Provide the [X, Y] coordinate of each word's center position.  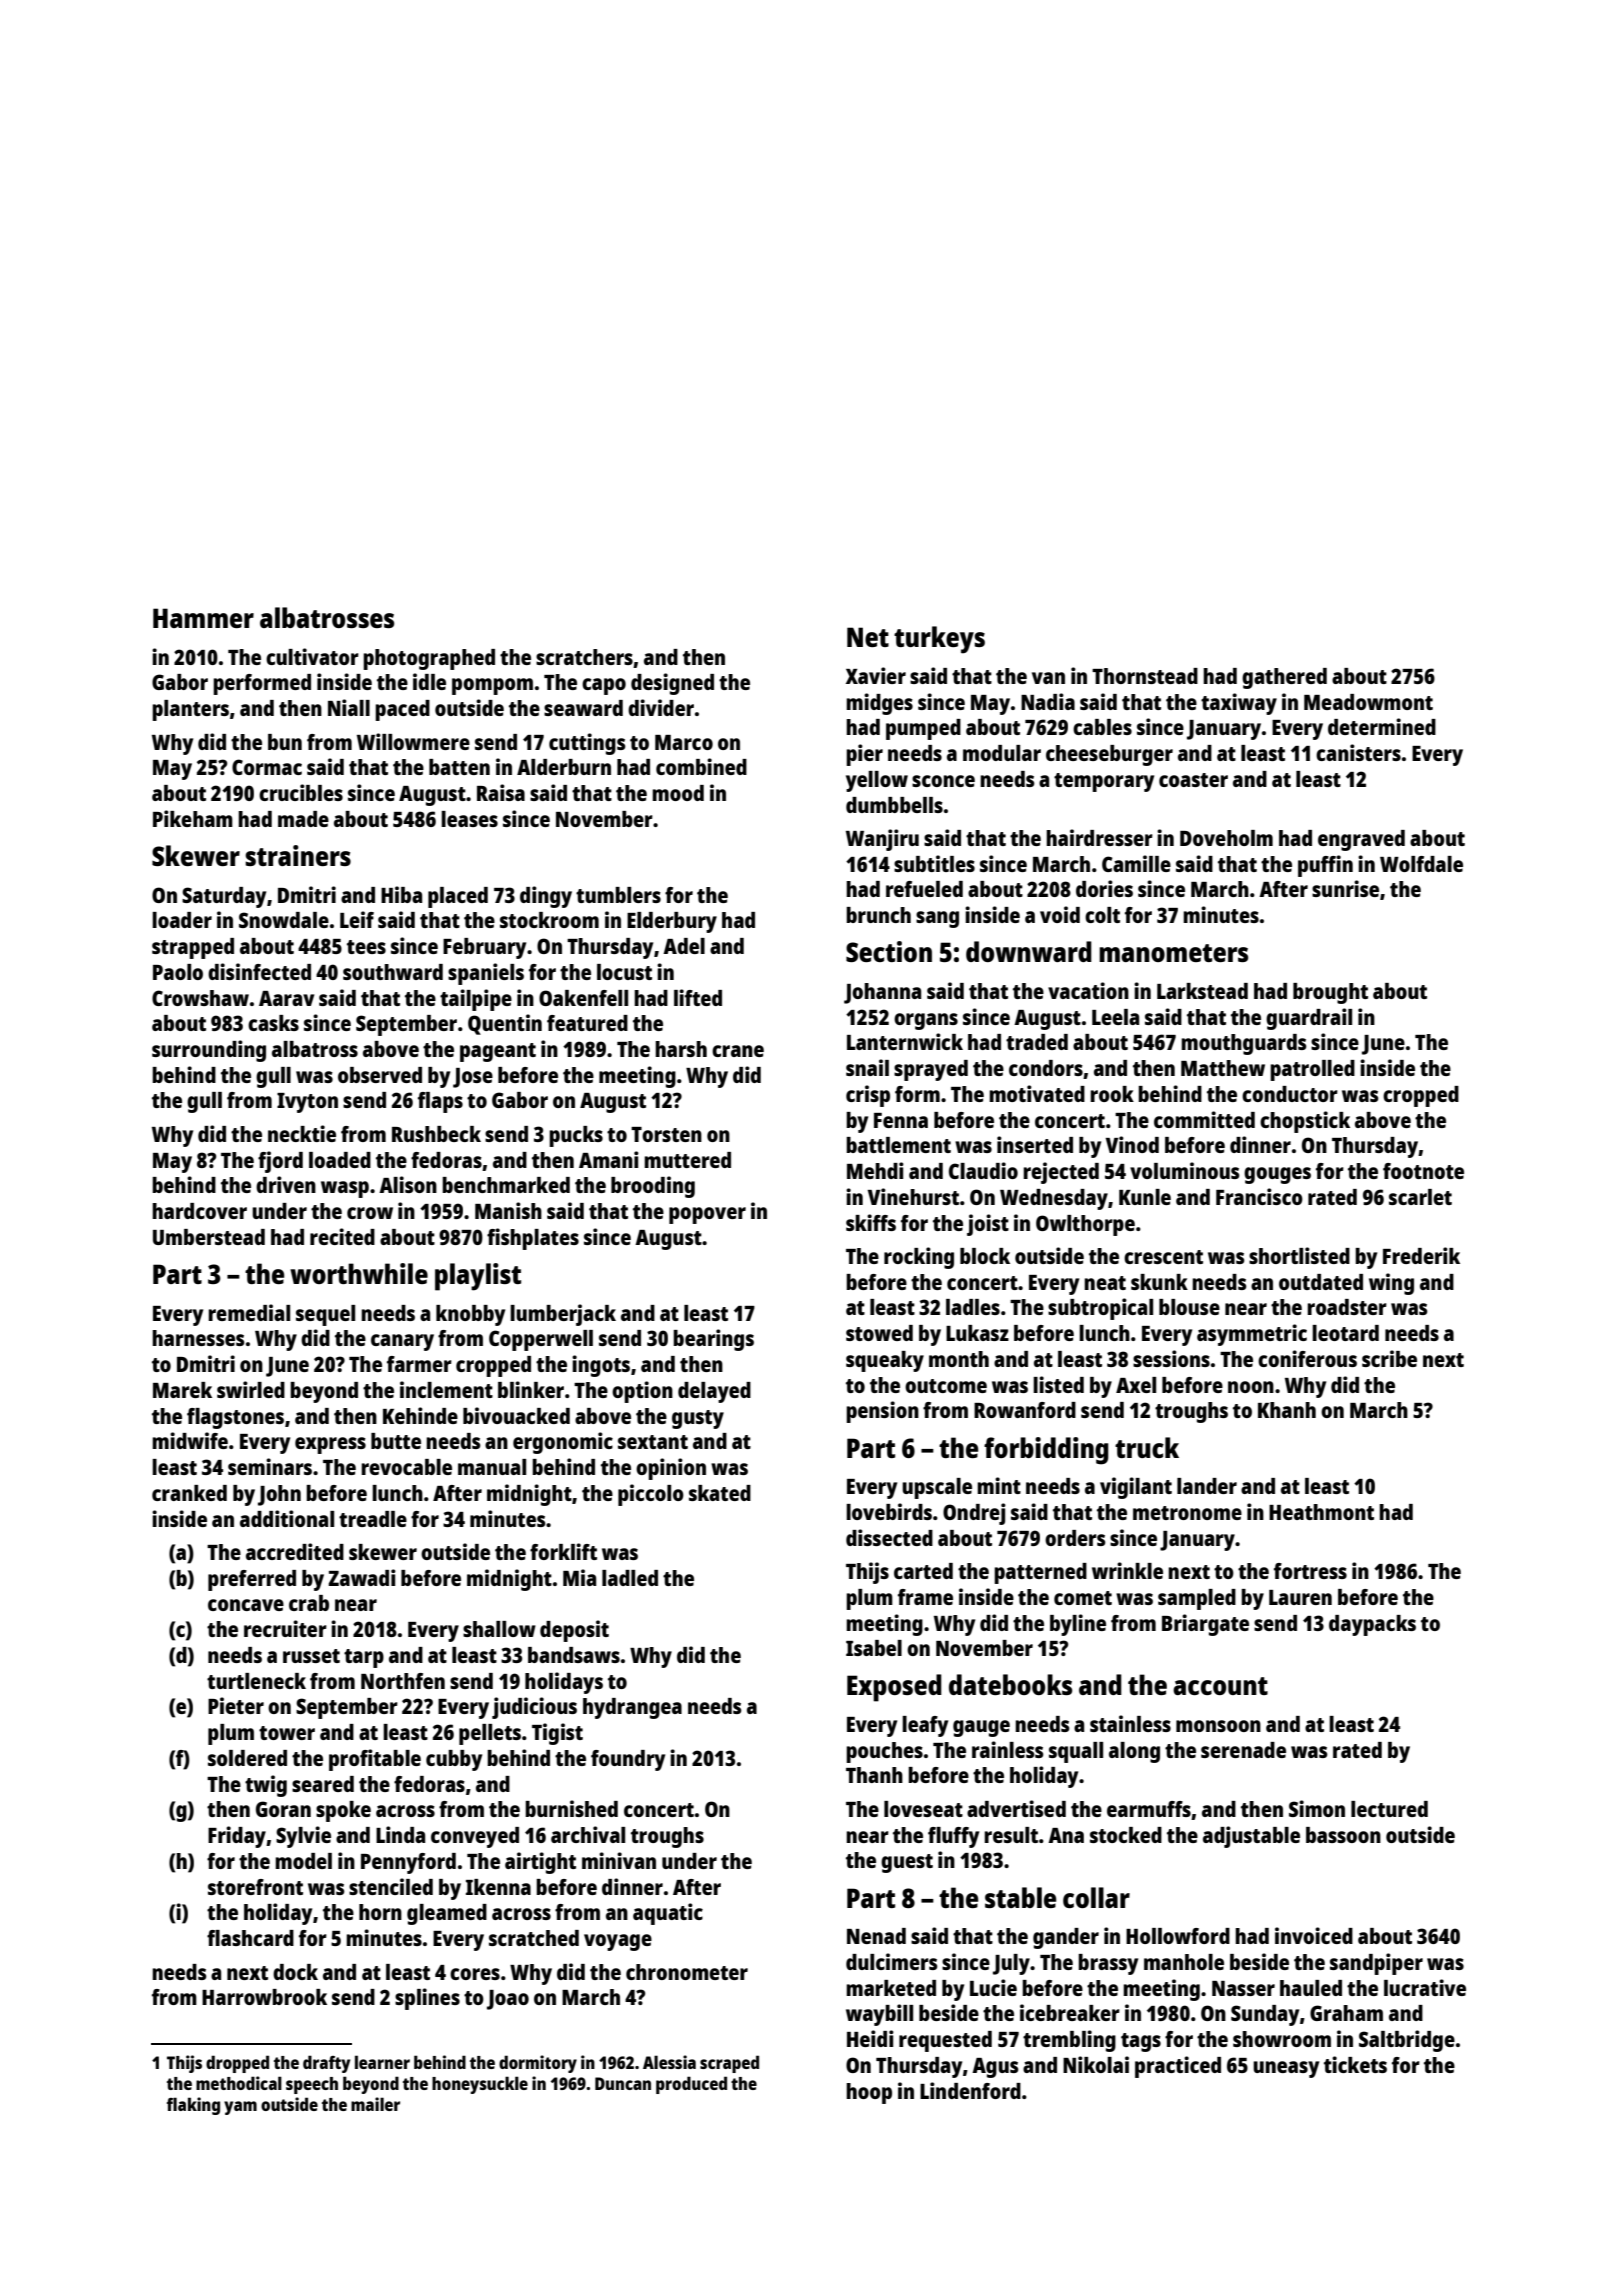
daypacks [1372, 1625]
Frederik [1421, 1255]
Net [868, 637]
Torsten [666, 1134]
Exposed [894, 1688]
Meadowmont [1368, 702]
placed [458, 897]
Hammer [203, 618]
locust [624, 972]
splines [427, 1999]
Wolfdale [1421, 864]
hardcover [199, 1211]
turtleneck [256, 1681]
